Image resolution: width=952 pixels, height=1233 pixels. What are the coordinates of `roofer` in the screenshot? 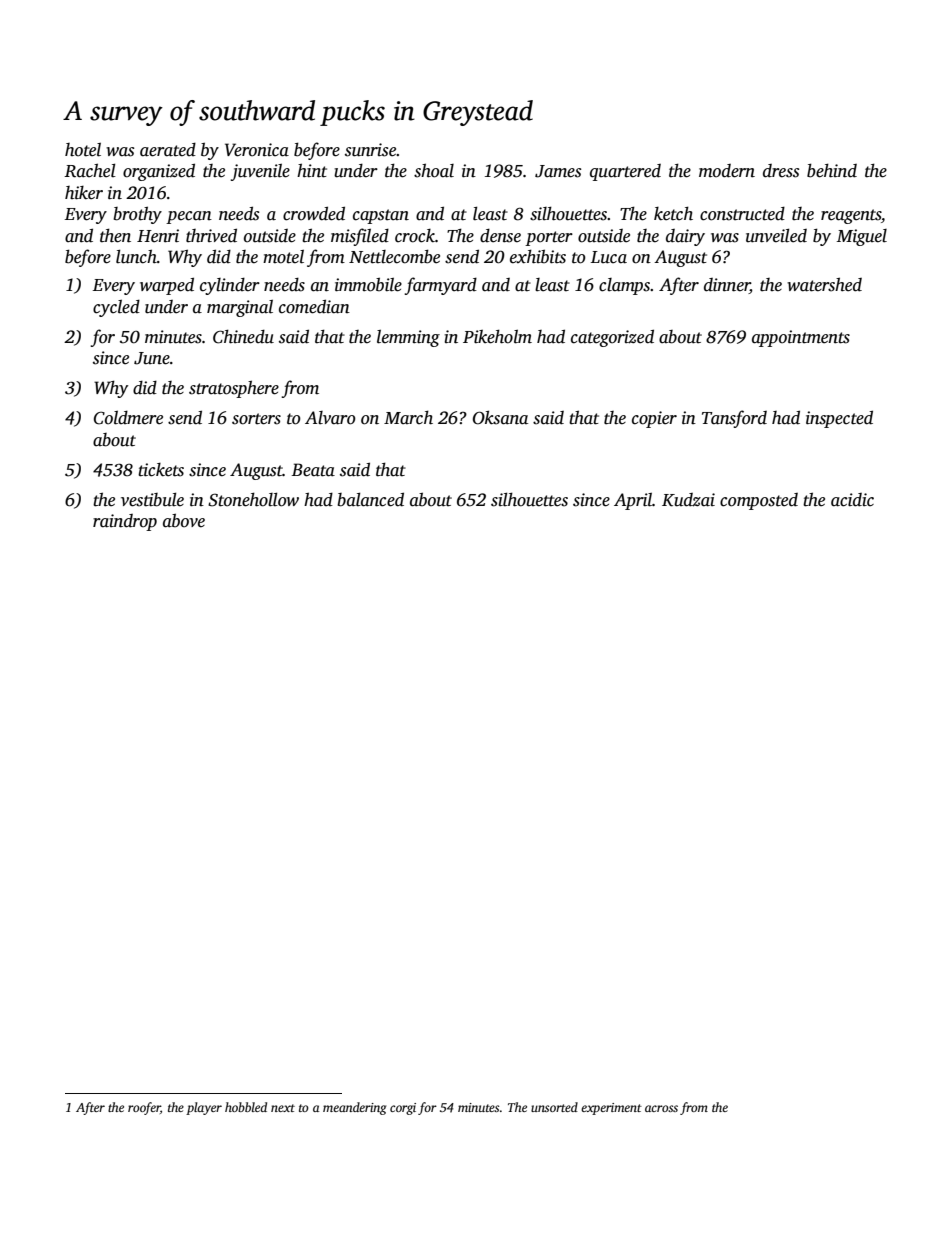 It's located at (144, 1108).
